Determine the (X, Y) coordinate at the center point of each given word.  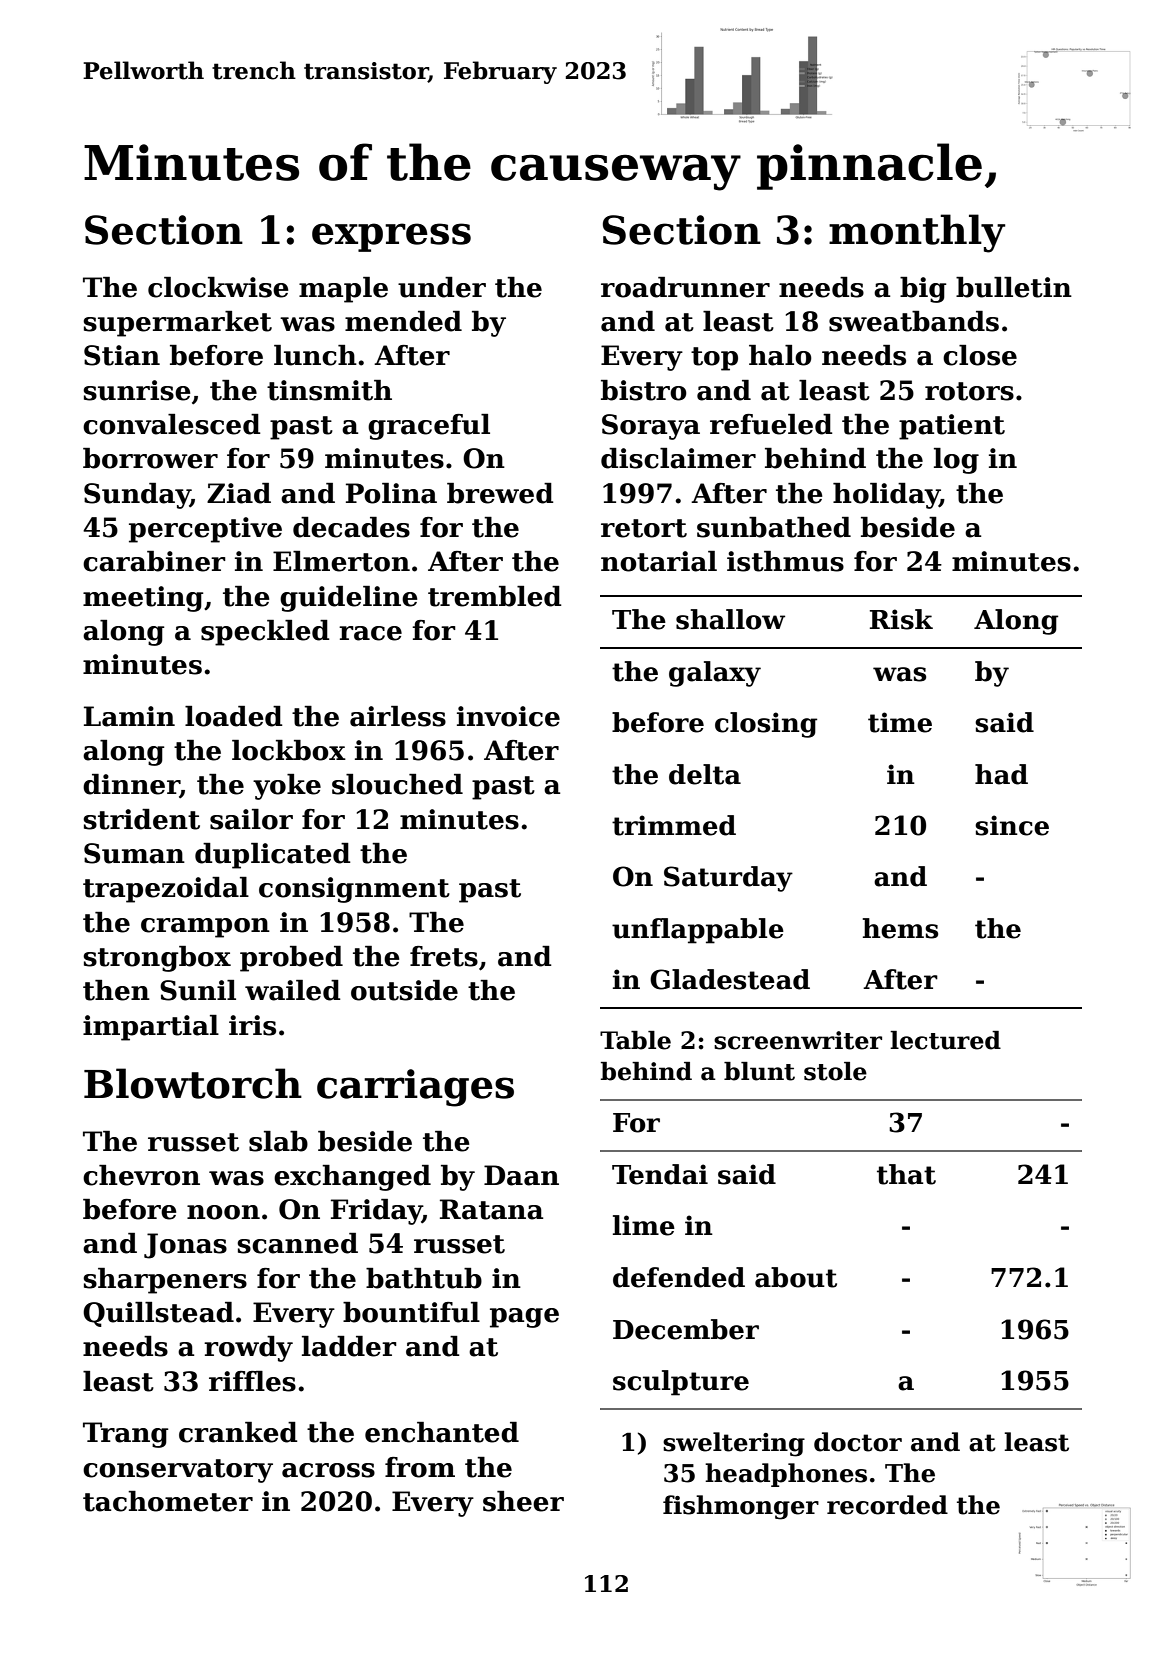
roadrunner (685, 287)
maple (343, 290)
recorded (887, 1505)
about (796, 1277)
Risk (901, 619)
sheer (523, 1501)
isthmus (785, 561)
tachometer (168, 1501)
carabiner (154, 561)
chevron (141, 1175)
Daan (521, 1175)
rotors (969, 391)
